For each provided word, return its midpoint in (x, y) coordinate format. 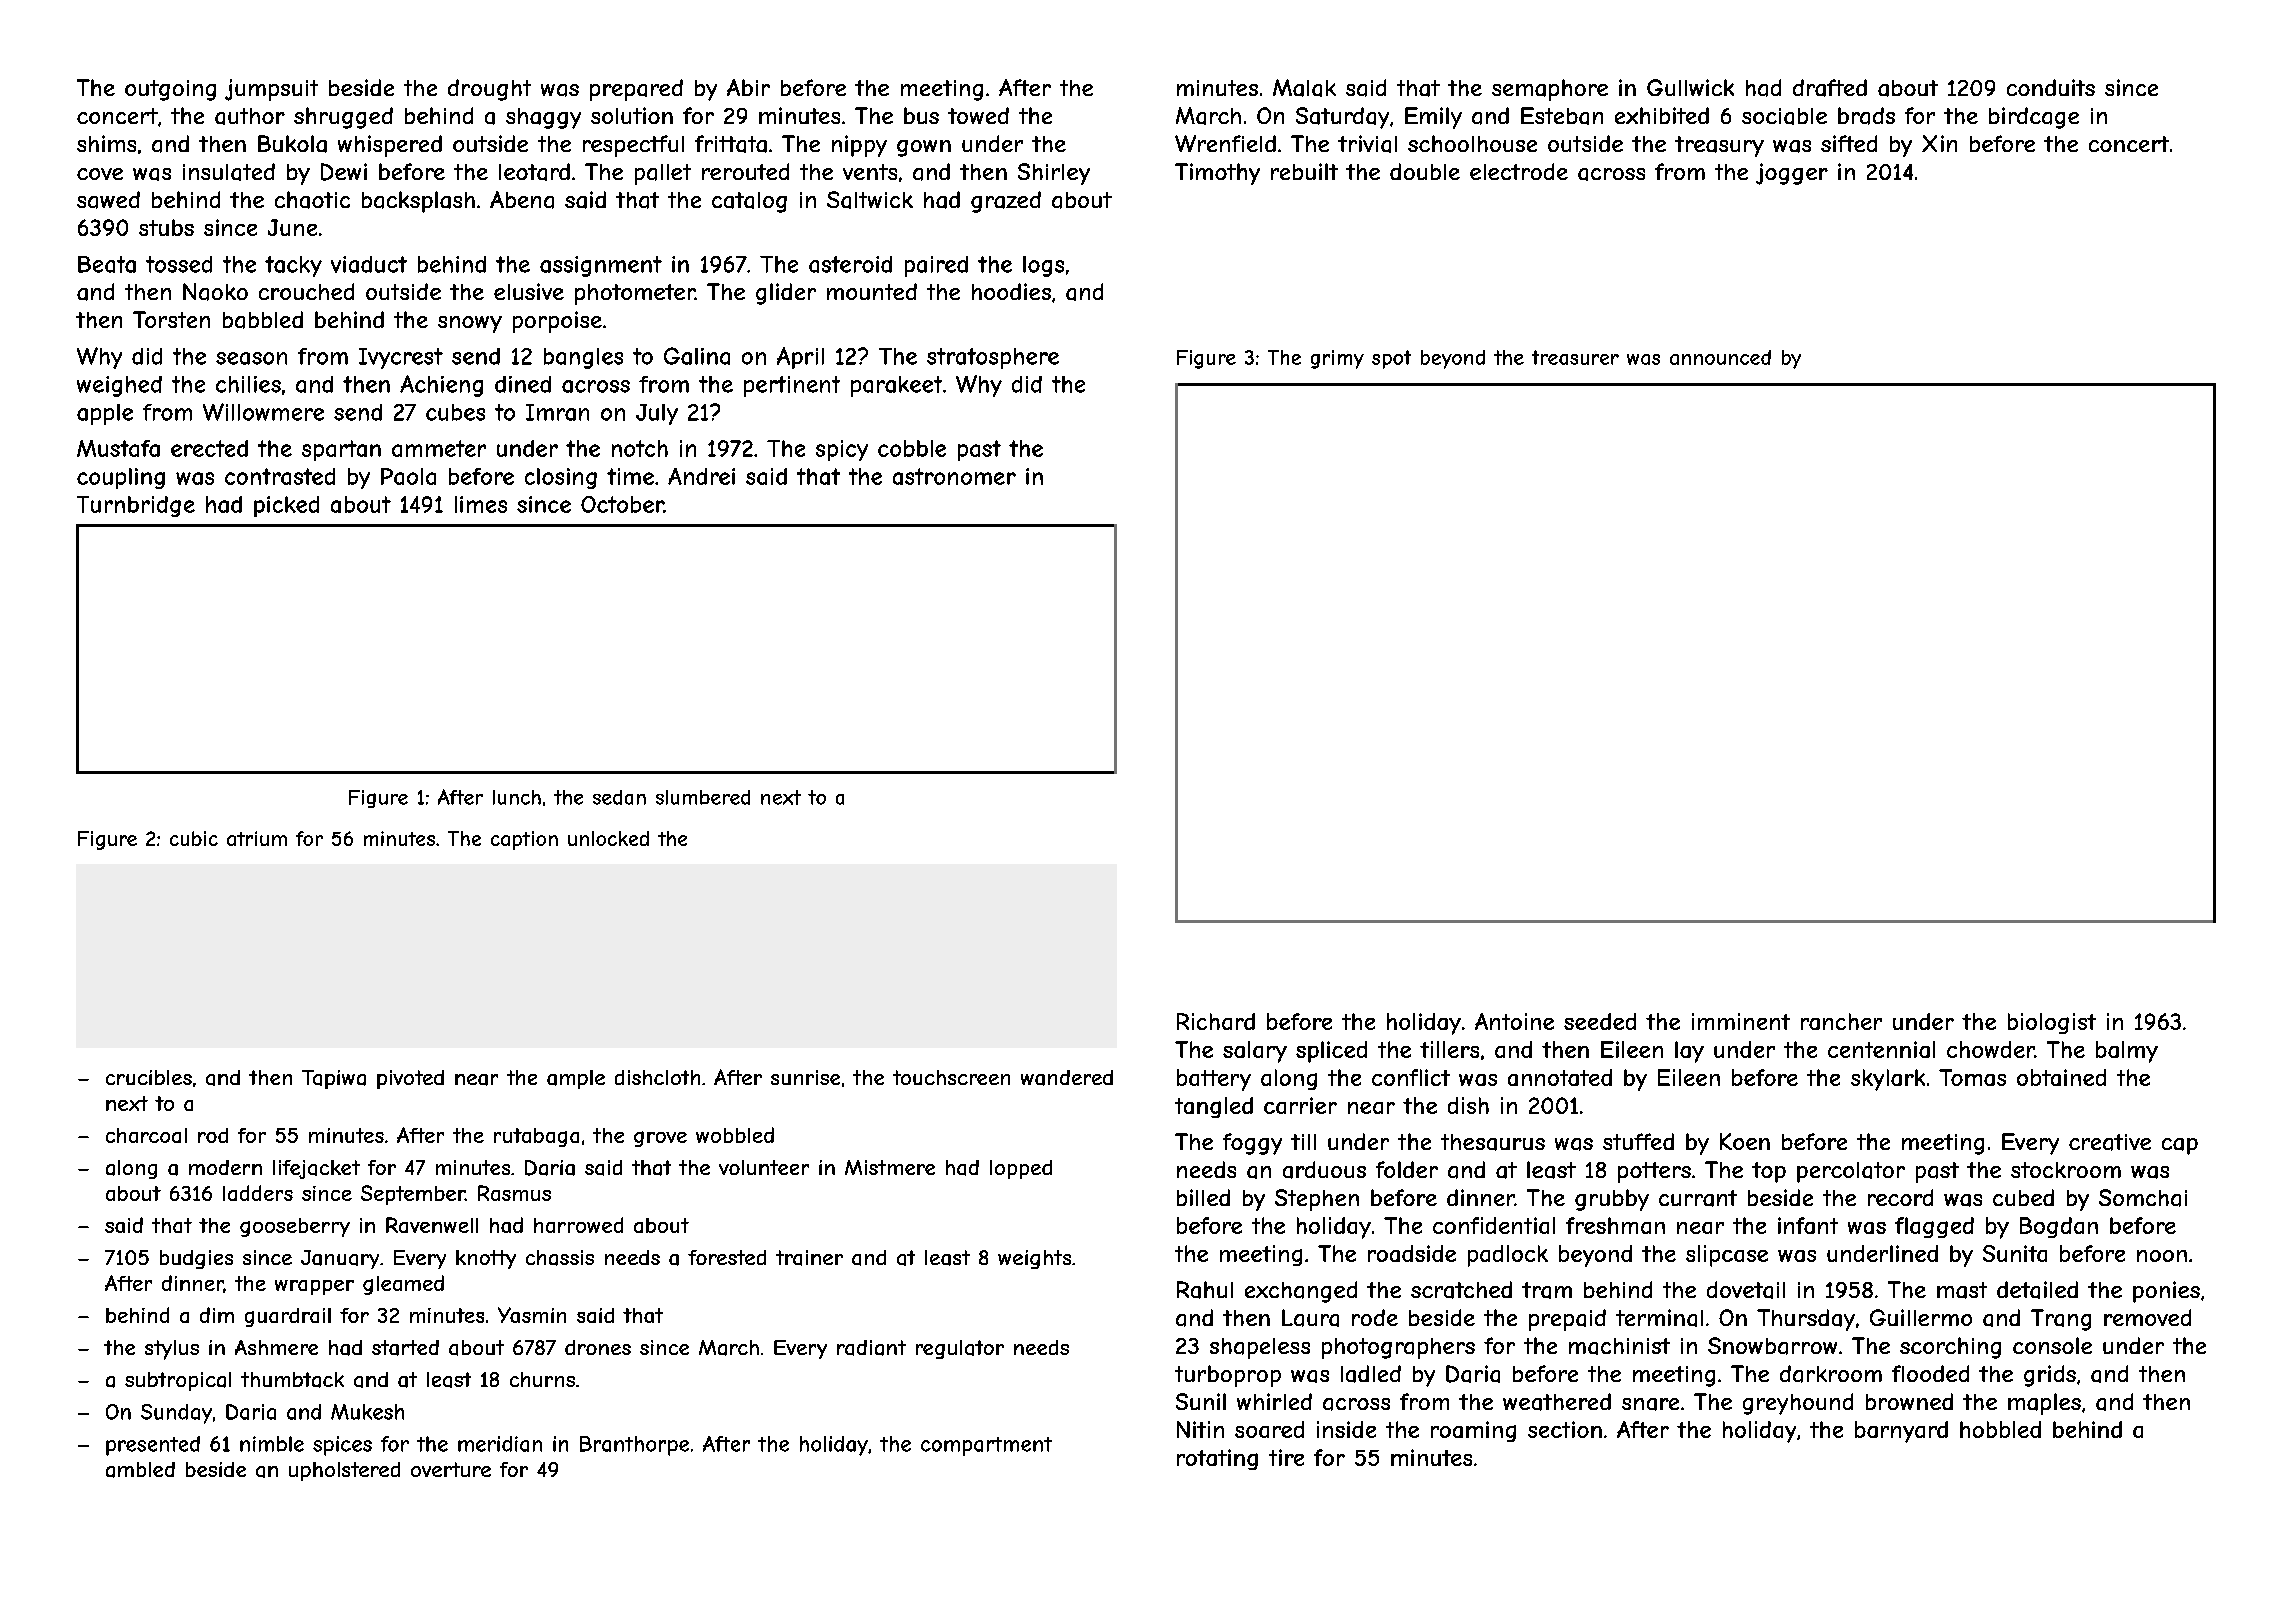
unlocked (608, 838)
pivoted (410, 1079)
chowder (1991, 1049)
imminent (1741, 1021)
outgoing (170, 90)
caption (524, 840)
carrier (1300, 1105)
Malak (1304, 88)
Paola (408, 476)
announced (1720, 357)
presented (153, 1446)
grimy (1337, 359)
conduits (2051, 87)
